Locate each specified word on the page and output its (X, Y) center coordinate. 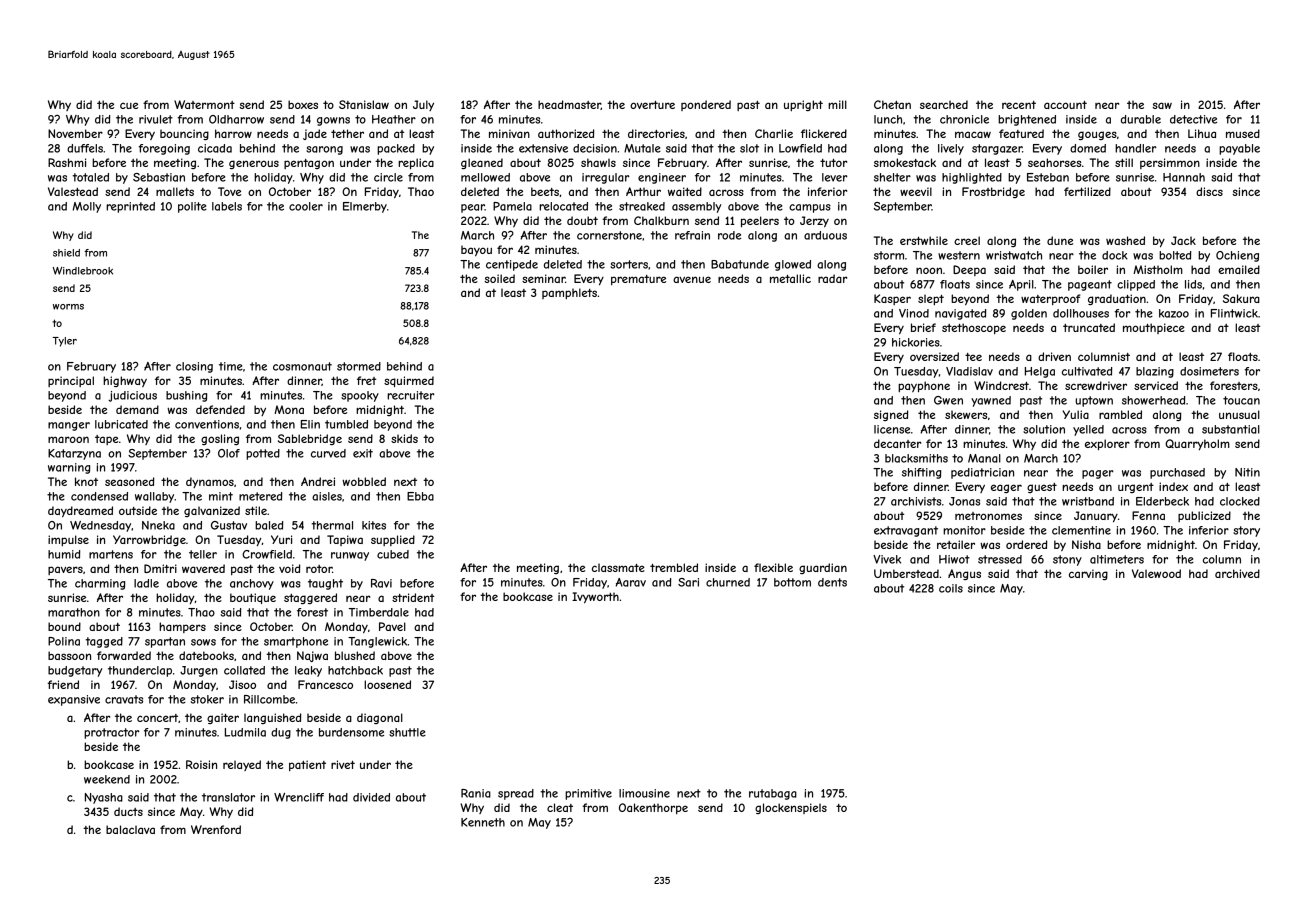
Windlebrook (83, 271)
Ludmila (245, 732)
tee (973, 357)
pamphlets (569, 293)
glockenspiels (791, 808)
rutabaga (773, 794)
